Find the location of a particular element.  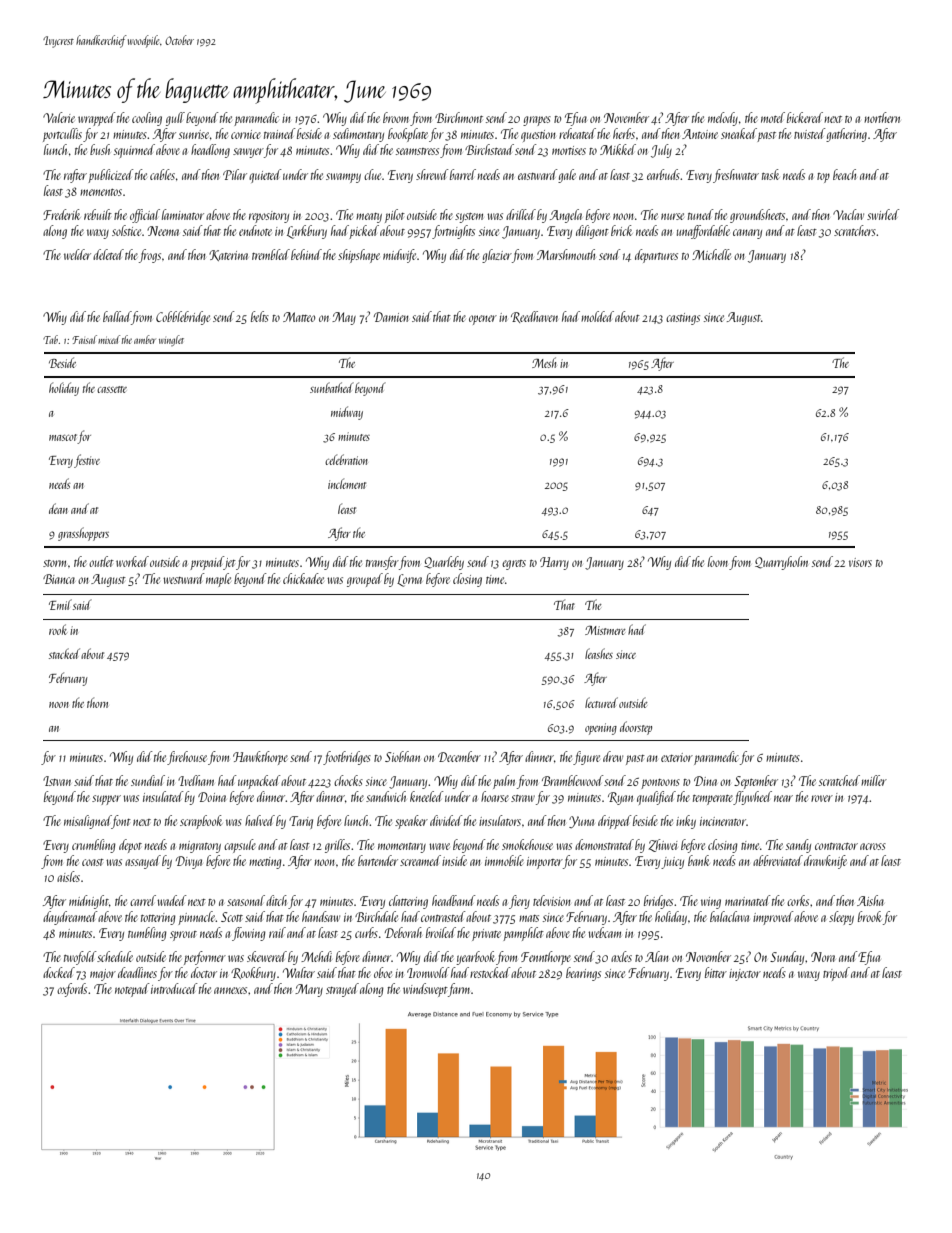

castings is located at coordinates (683, 319).
